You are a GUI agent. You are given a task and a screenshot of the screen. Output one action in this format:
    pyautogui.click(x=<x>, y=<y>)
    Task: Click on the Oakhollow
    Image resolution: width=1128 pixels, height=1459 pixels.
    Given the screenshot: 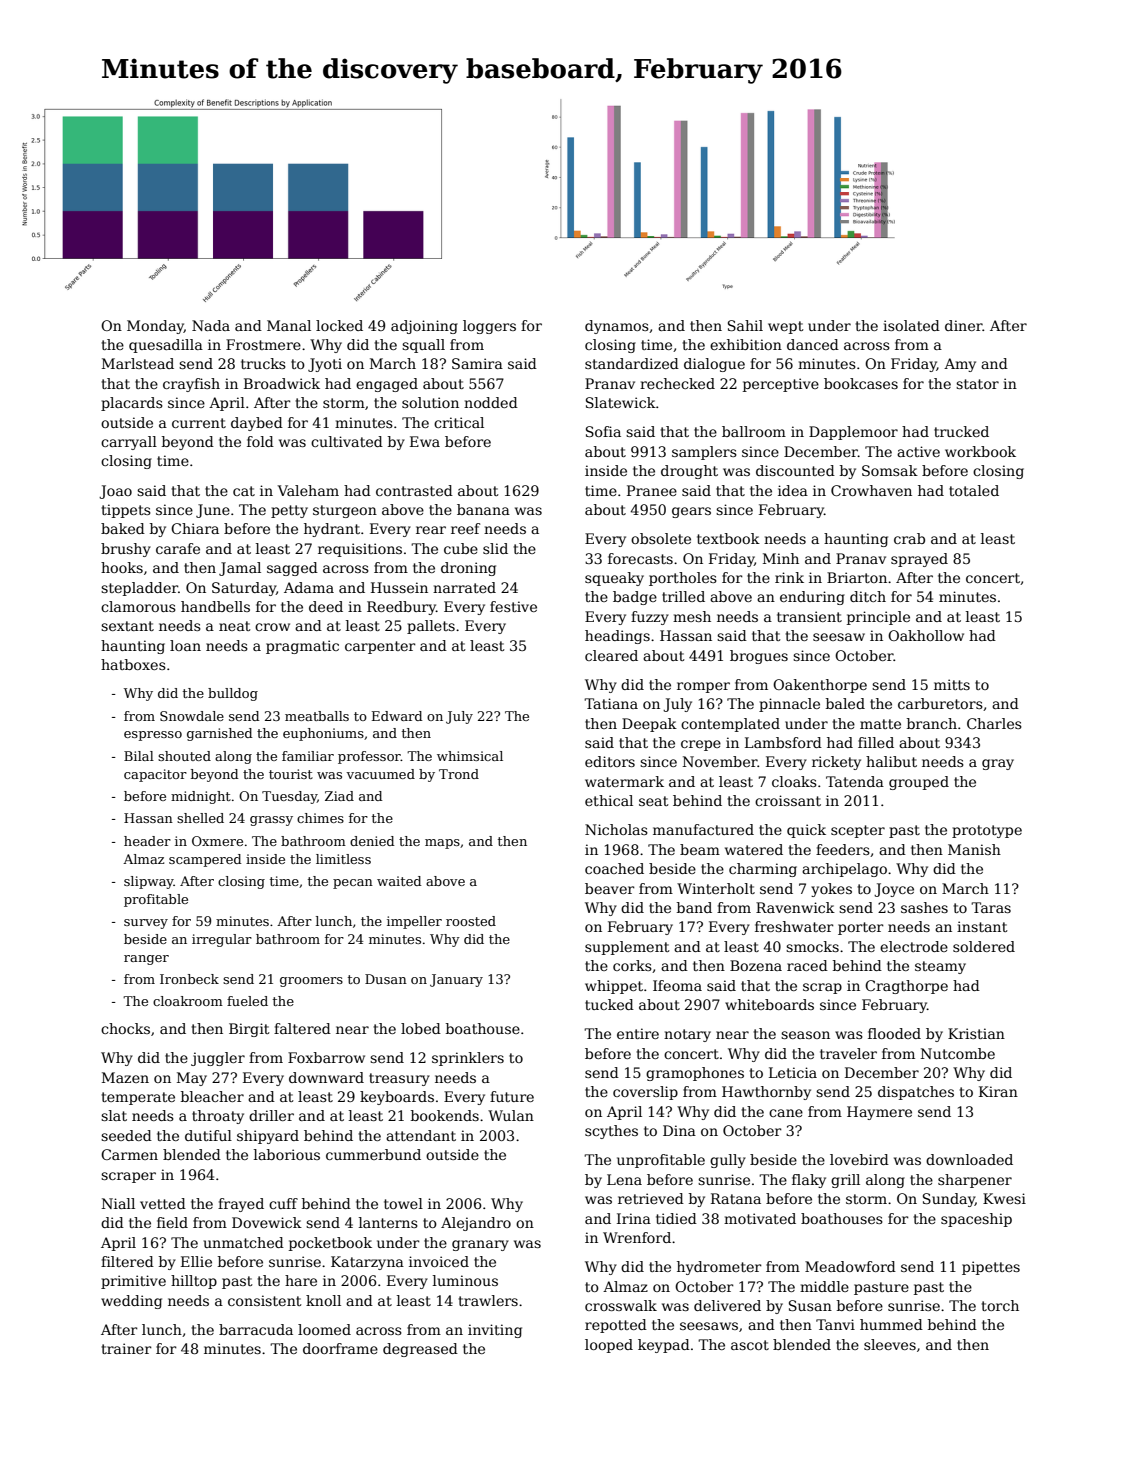 What is the action you would take?
    pyautogui.click(x=926, y=635)
